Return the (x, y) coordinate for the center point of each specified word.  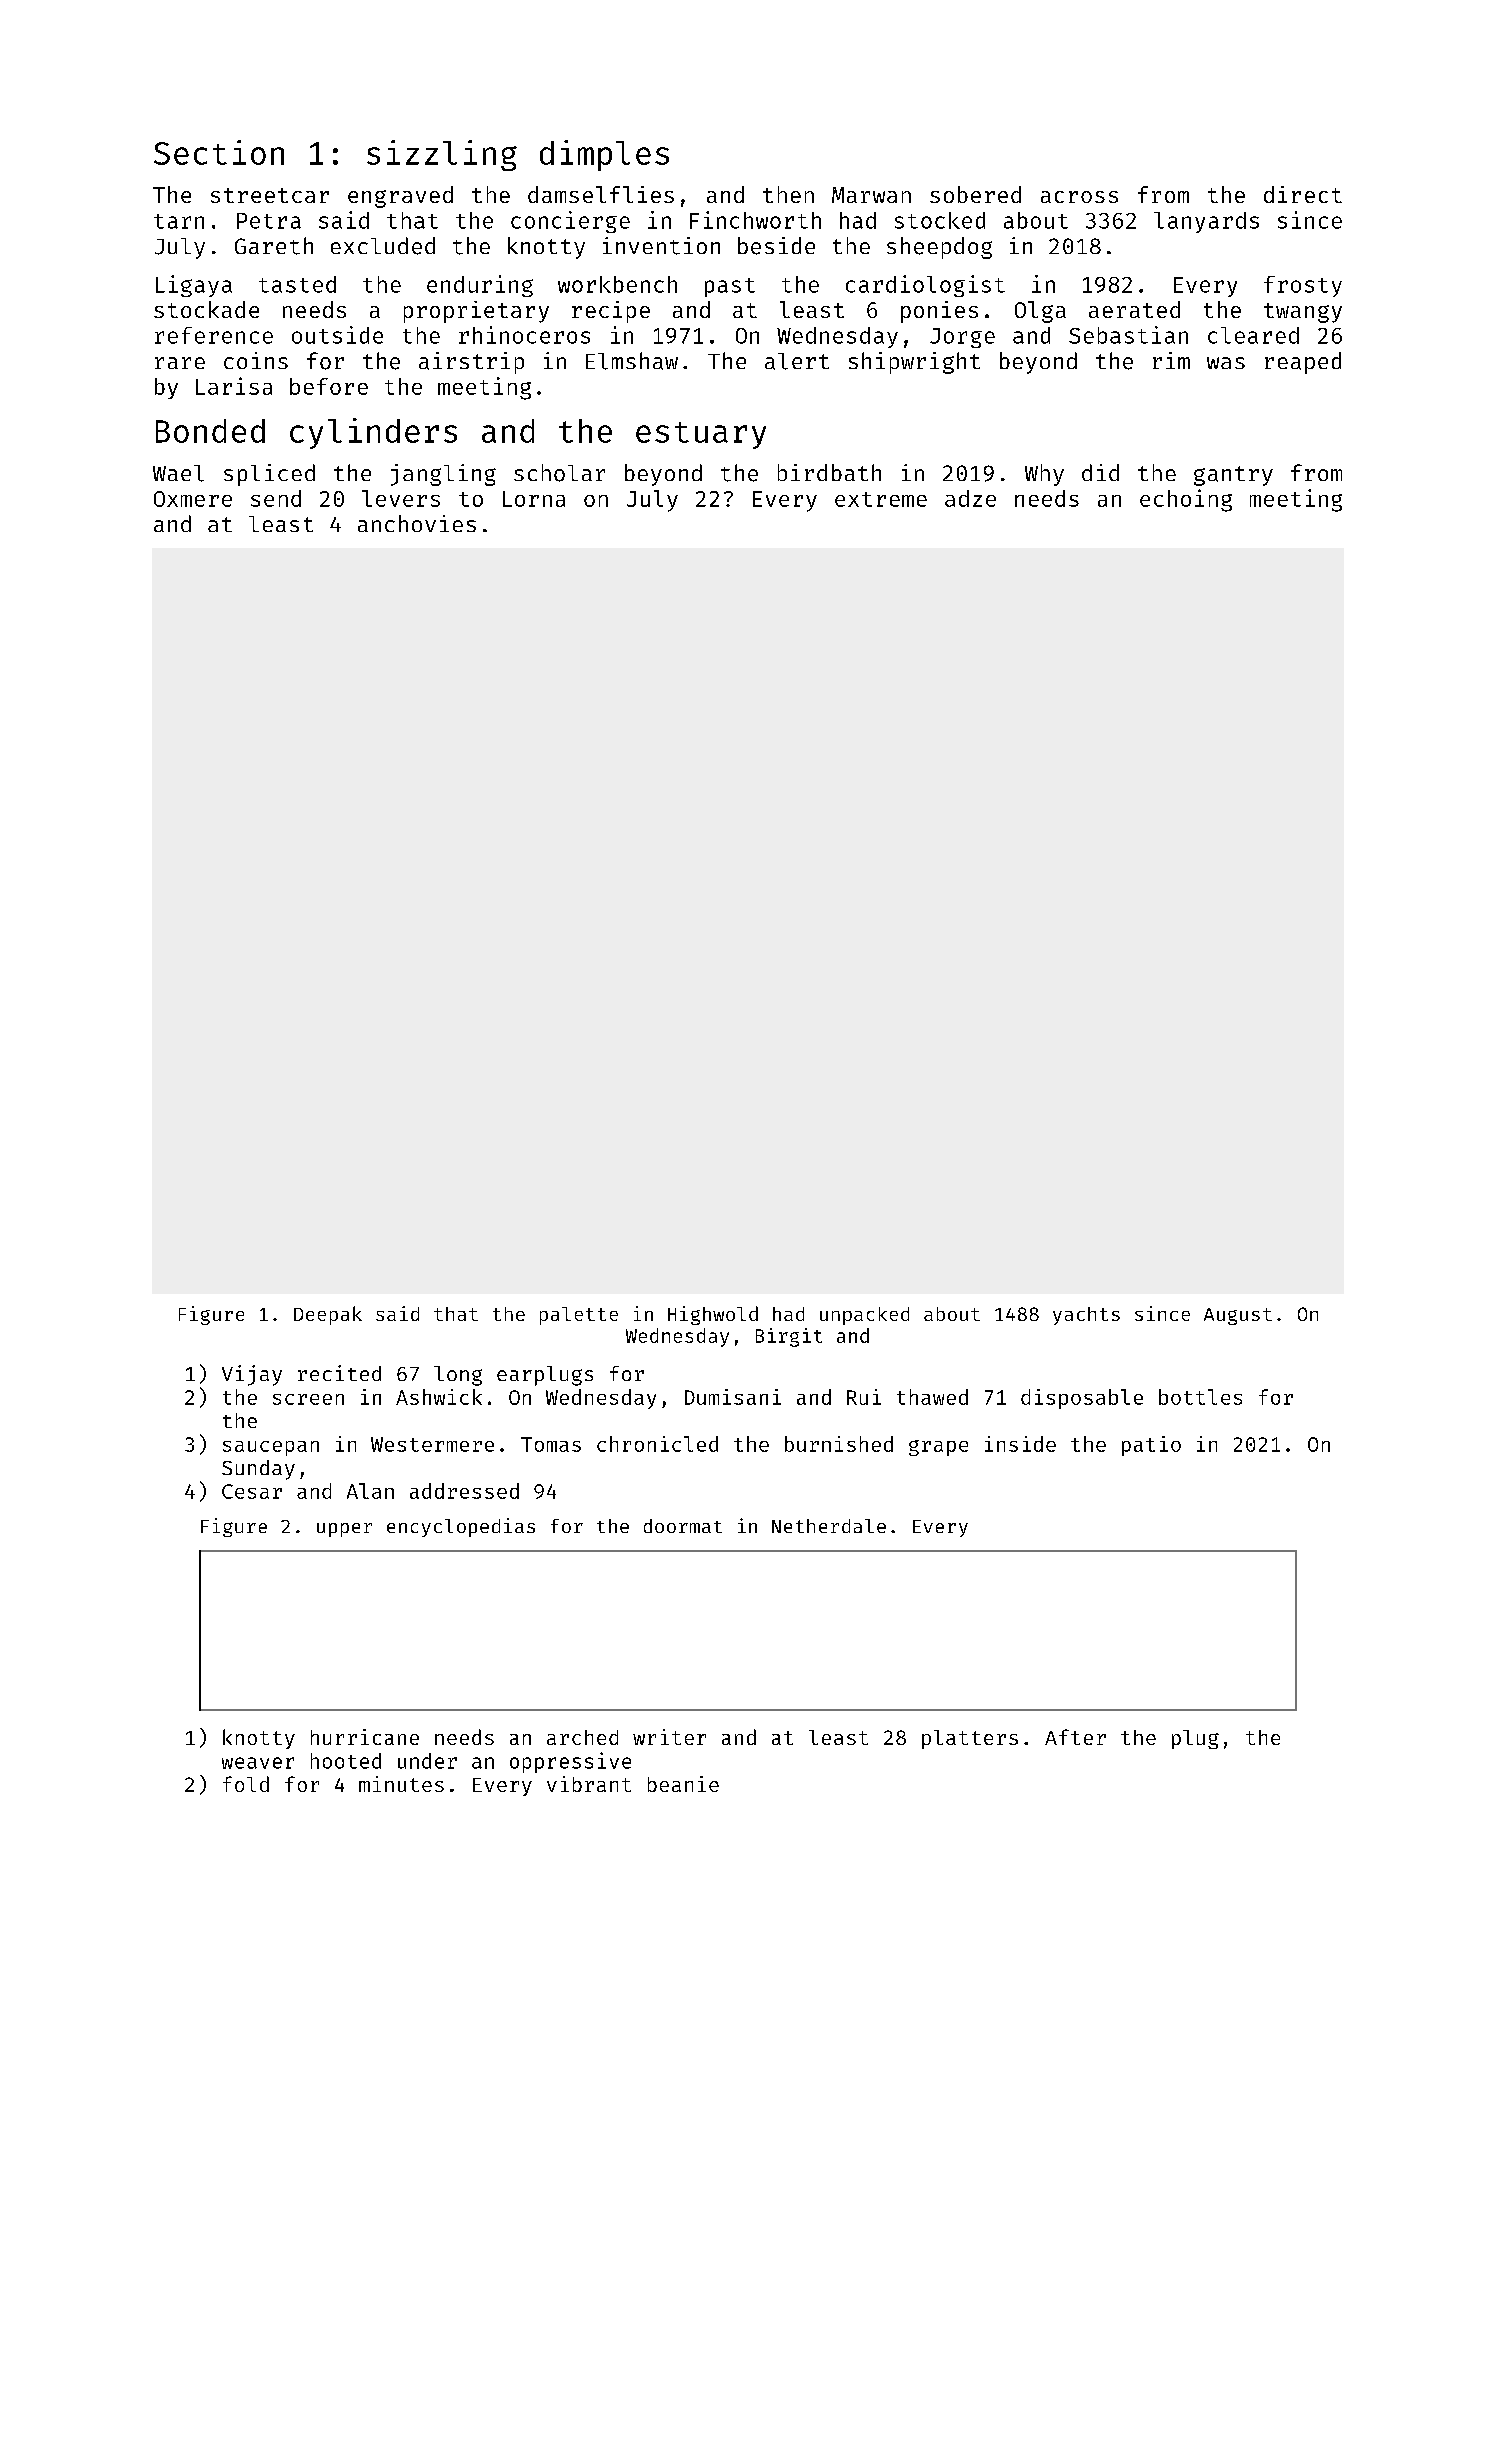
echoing (1186, 500)
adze (970, 498)
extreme (881, 499)
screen (308, 1399)
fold (246, 1784)
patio (1151, 1446)
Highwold (713, 1315)
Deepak (328, 1315)
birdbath (829, 472)
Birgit (789, 1337)
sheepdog (939, 248)
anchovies (417, 523)
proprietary (476, 312)
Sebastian (1128, 335)
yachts (1086, 1316)
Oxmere (193, 499)
